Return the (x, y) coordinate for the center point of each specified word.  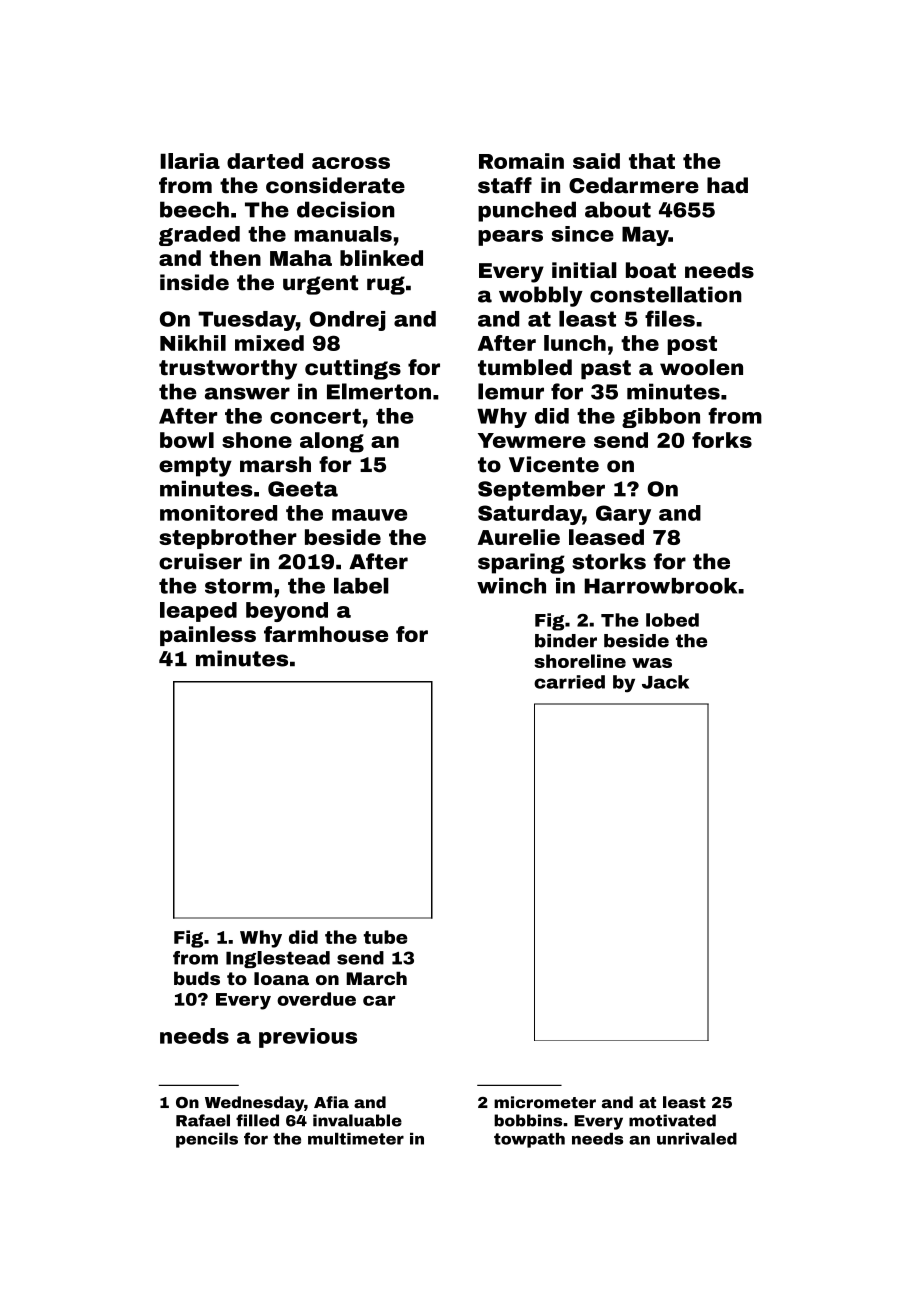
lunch (575, 343)
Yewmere (532, 440)
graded (199, 236)
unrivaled (697, 1138)
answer (247, 393)
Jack (665, 682)
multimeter (356, 1138)
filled (257, 1120)
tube (385, 937)
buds (197, 978)
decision (346, 209)
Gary (623, 515)
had (727, 185)
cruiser (200, 561)
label (361, 585)
